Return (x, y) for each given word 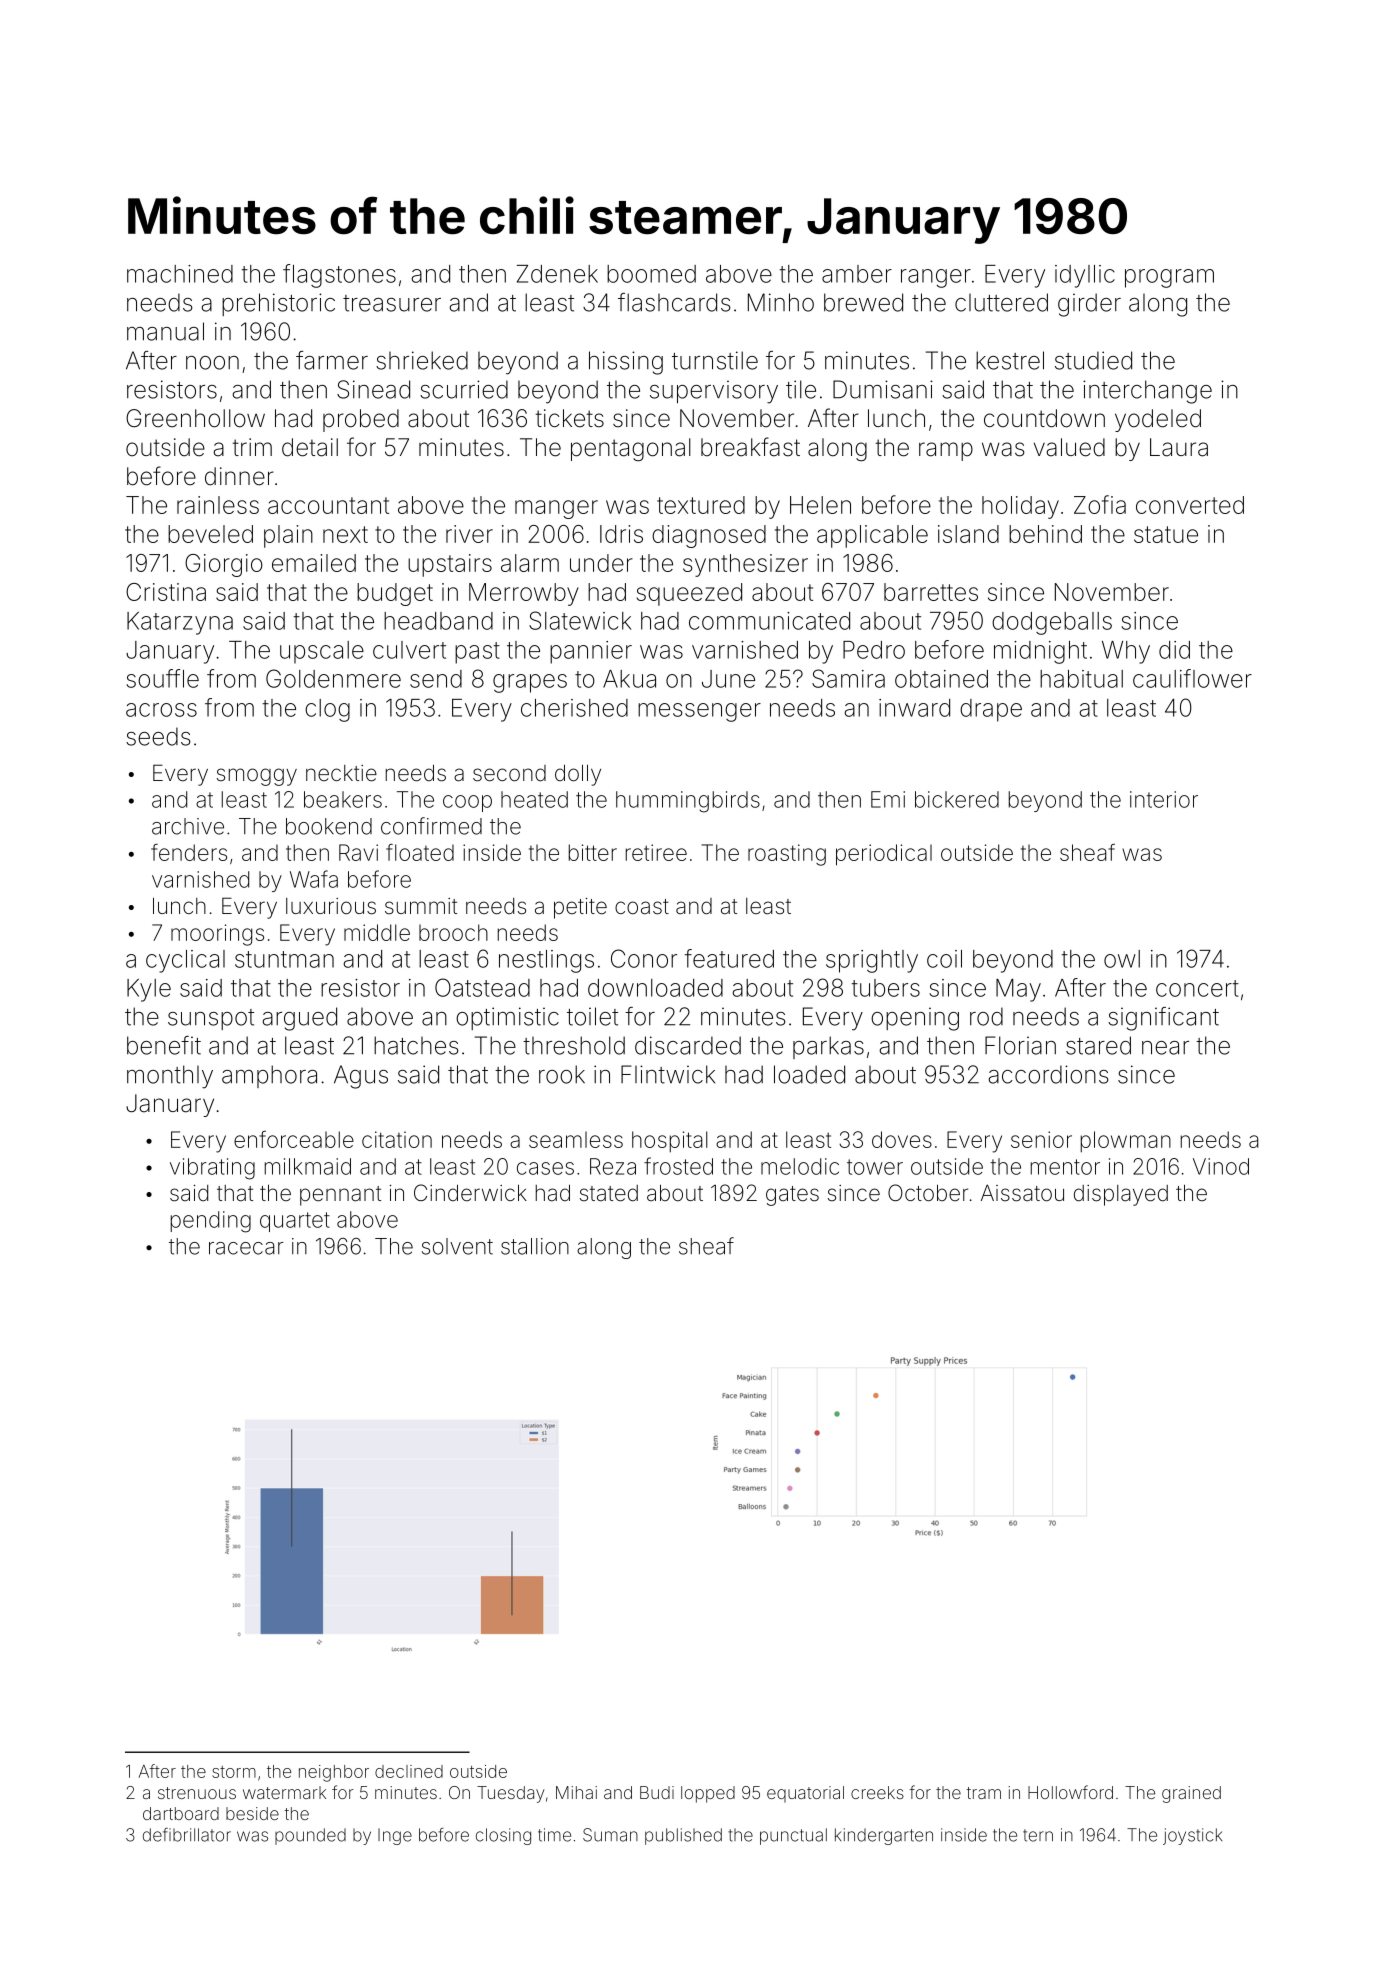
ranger (936, 278)
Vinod (1221, 1166)
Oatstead (482, 987)
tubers (885, 988)
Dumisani (883, 389)
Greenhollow (195, 418)
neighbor (334, 1773)
